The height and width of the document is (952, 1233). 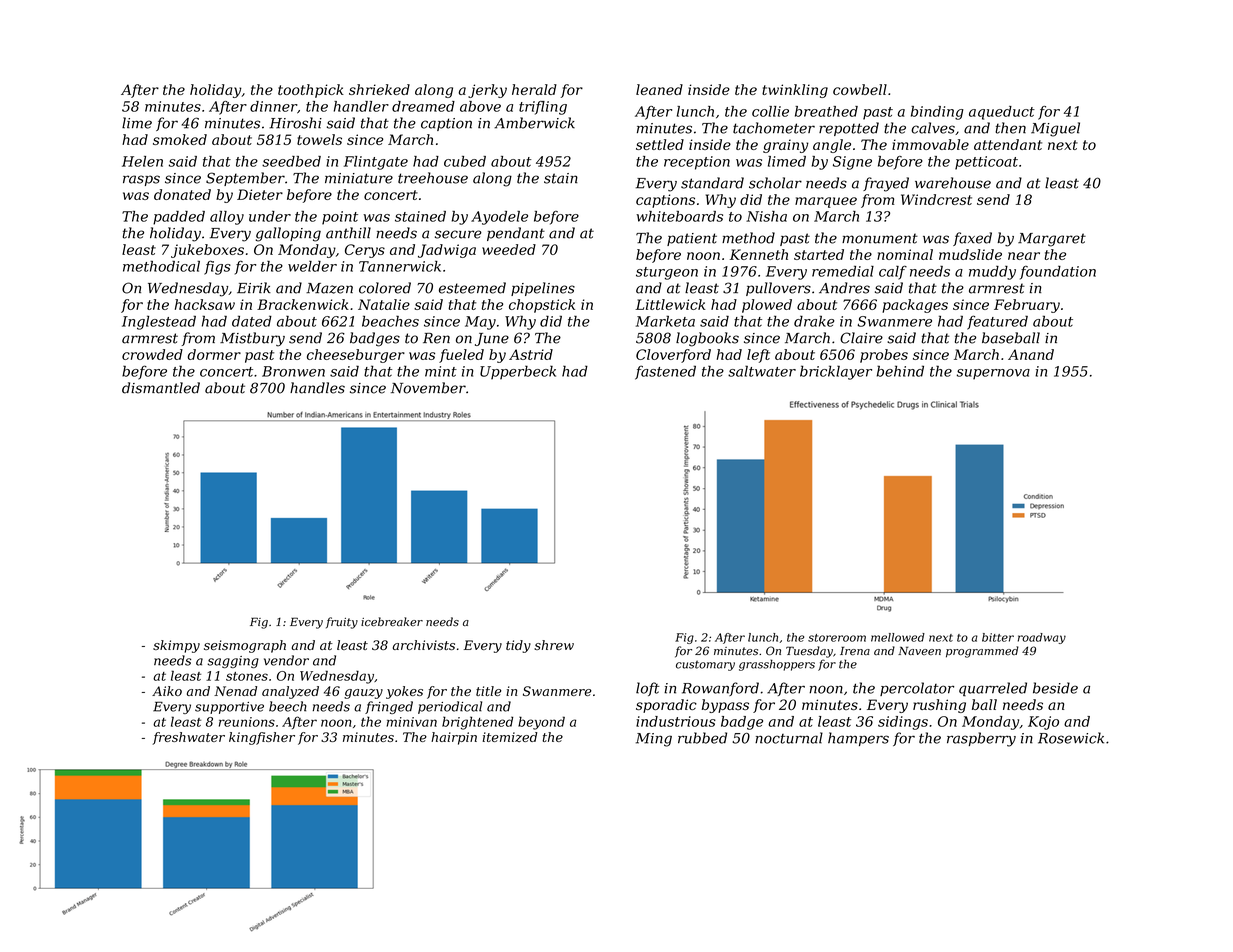 I want to click on cowbell, so click(x=860, y=89).
